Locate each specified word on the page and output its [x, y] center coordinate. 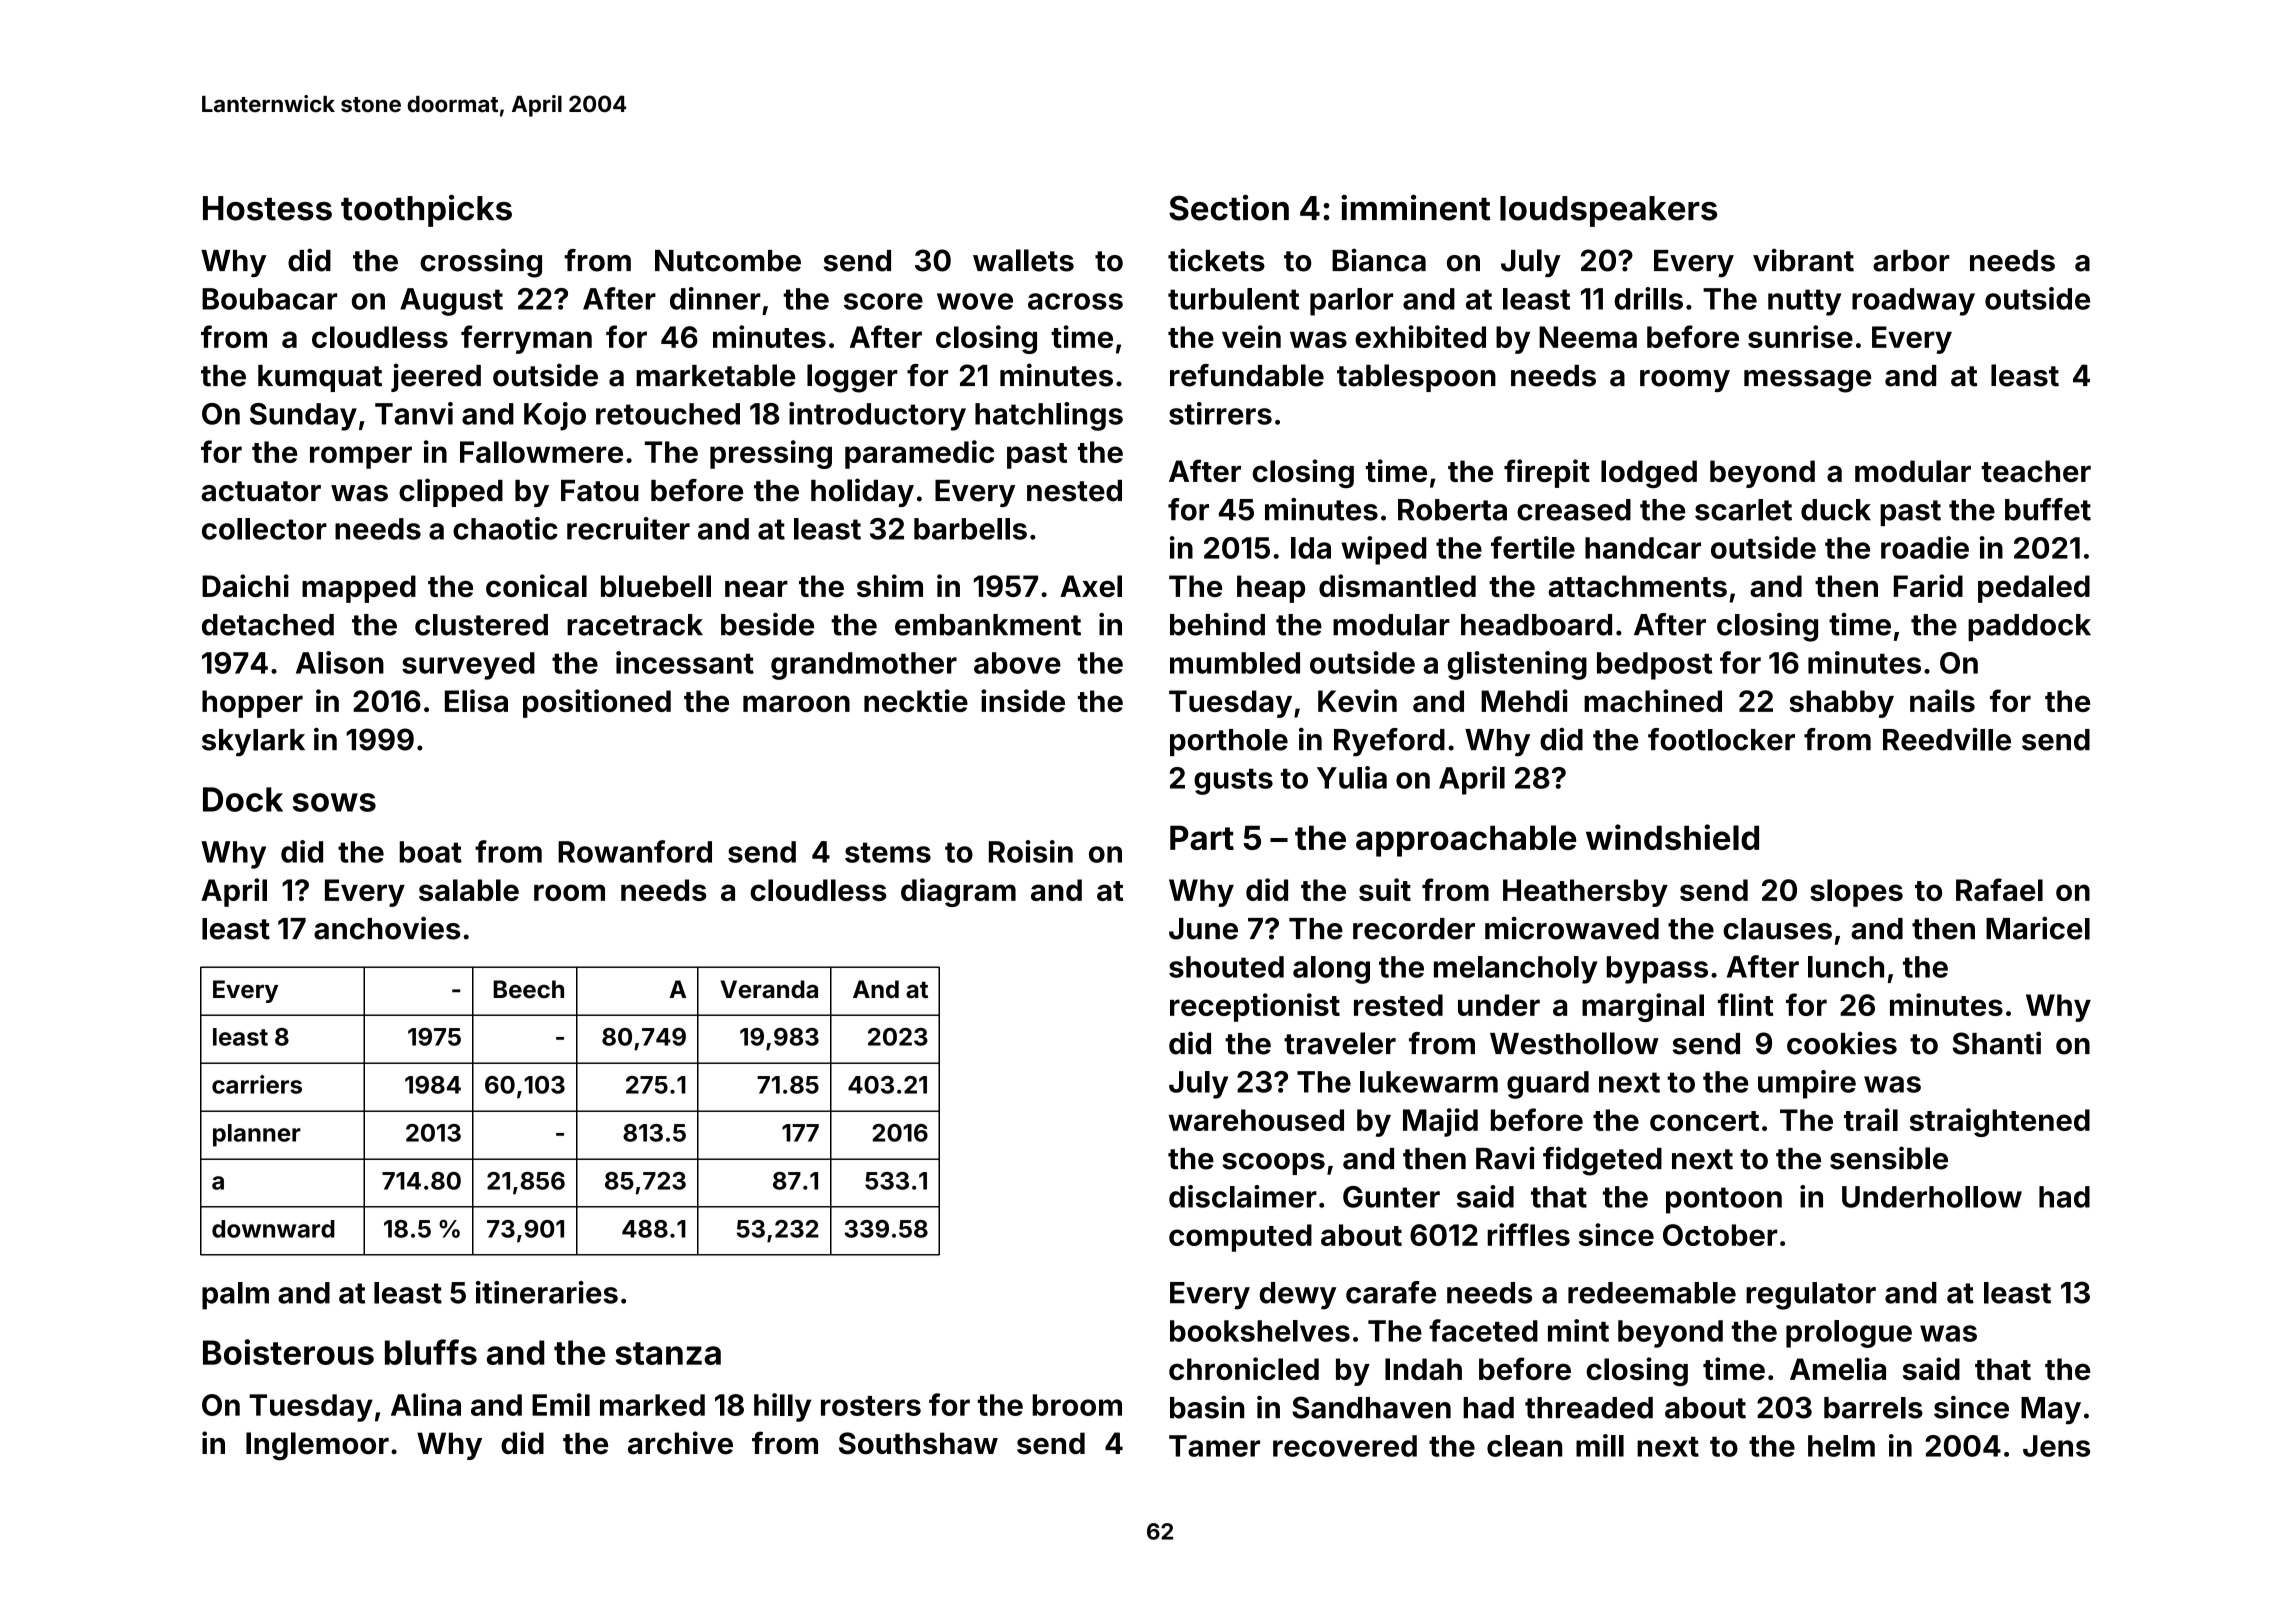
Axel [1091, 586]
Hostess [267, 208]
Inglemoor [317, 1446]
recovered [1345, 1446]
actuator [261, 491]
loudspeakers [1608, 211]
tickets [1216, 260]
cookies [1842, 1043]
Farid [1928, 585]
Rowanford [635, 851]
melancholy [1515, 970]
